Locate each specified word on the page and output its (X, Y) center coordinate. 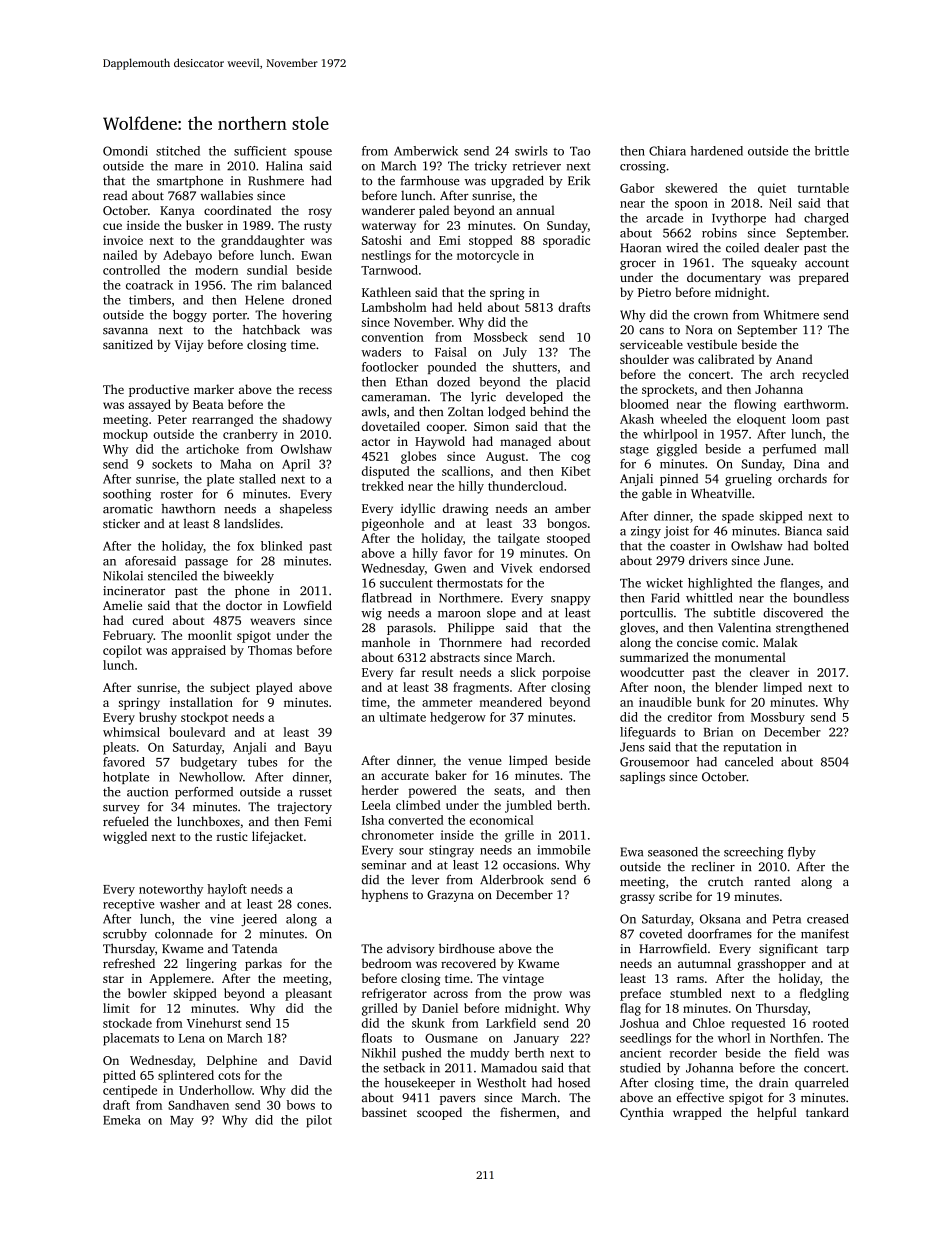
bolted (831, 546)
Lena (192, 1038)
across (451, 994)
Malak (780, 642)
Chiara (667, 151)
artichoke (212, 449)
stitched (178, 151)
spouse (313, 153)
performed (204, 793)
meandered (510, 702)
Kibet (576, 471)
